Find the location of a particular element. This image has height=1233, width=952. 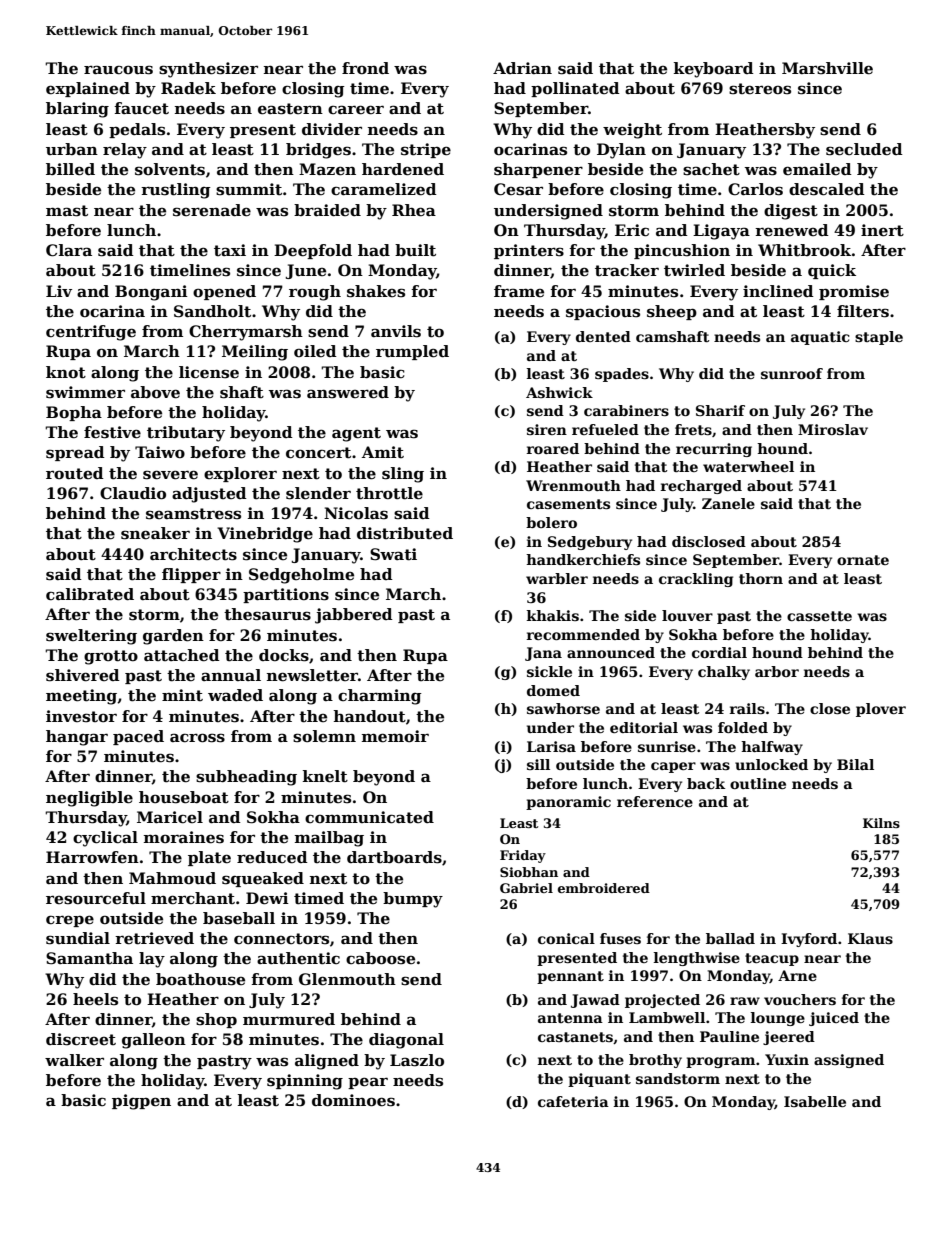

Deepfold is located at coordinates (313, 251).
